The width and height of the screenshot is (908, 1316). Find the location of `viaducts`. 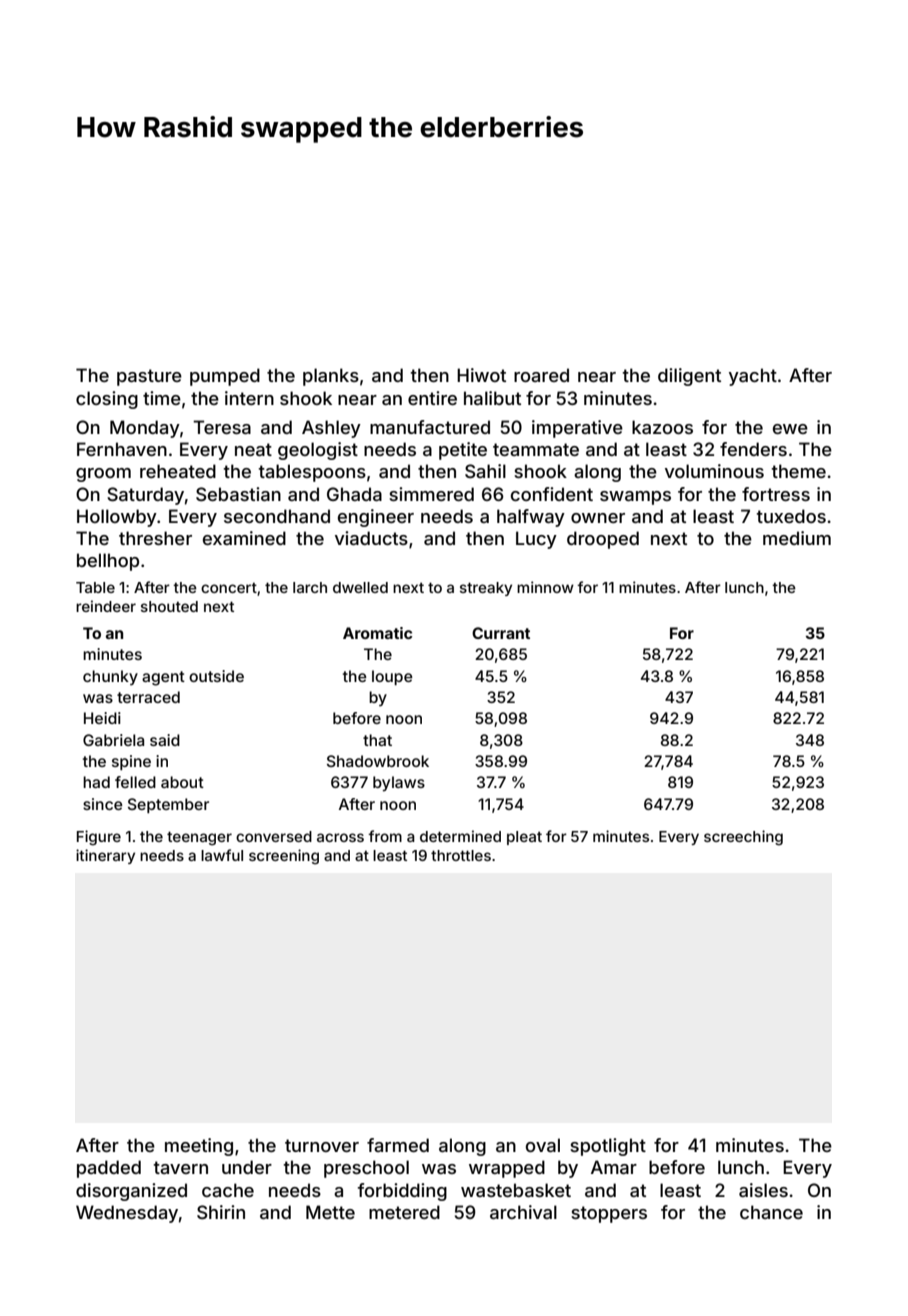

viaducts is located at coordinates (371, 538).
